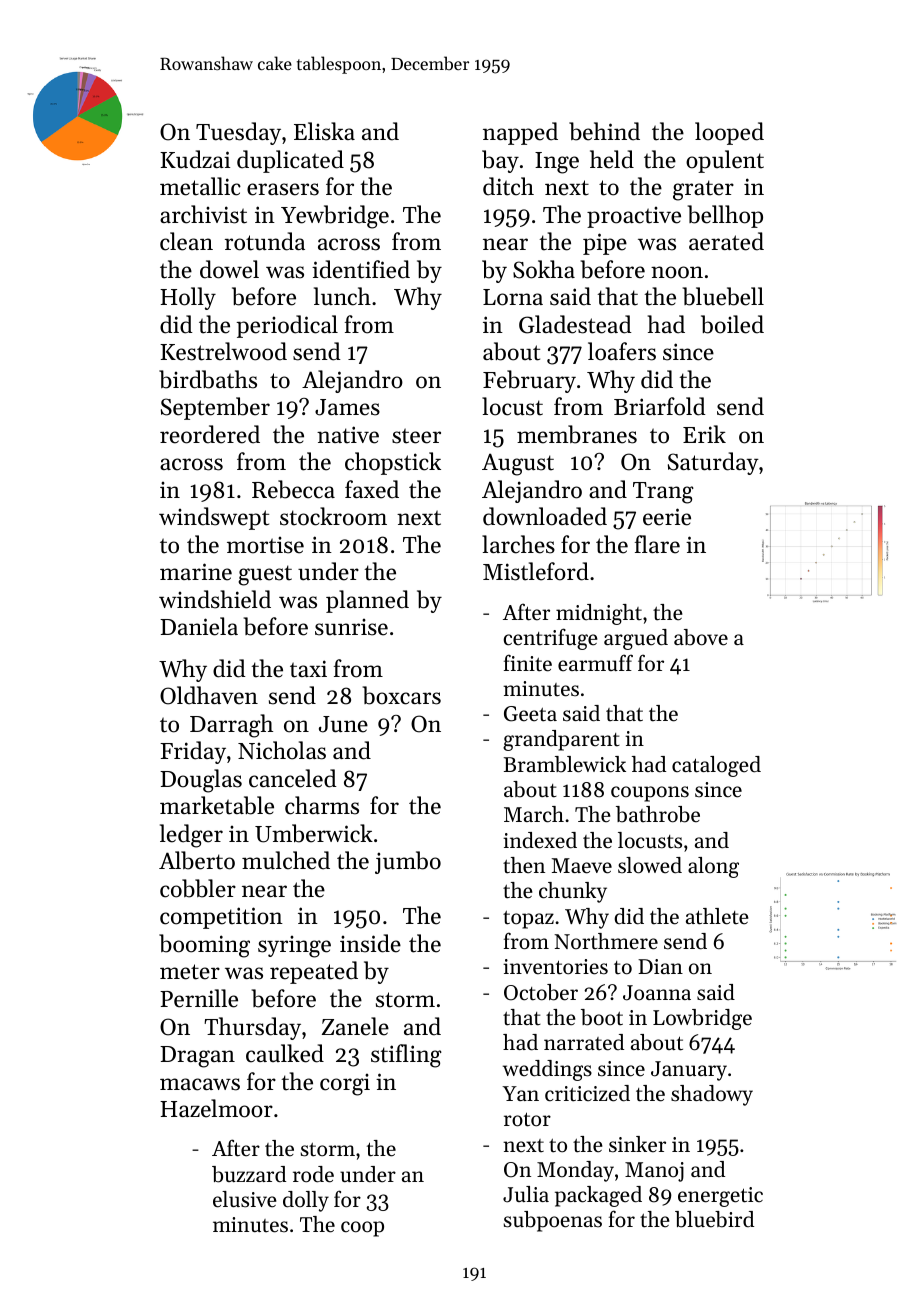 Image resolution: width=924 pixels, height=1311 pixels. Describe the element at coordinates (650, 794) in the screenshot. I see `coupons` at that location.
